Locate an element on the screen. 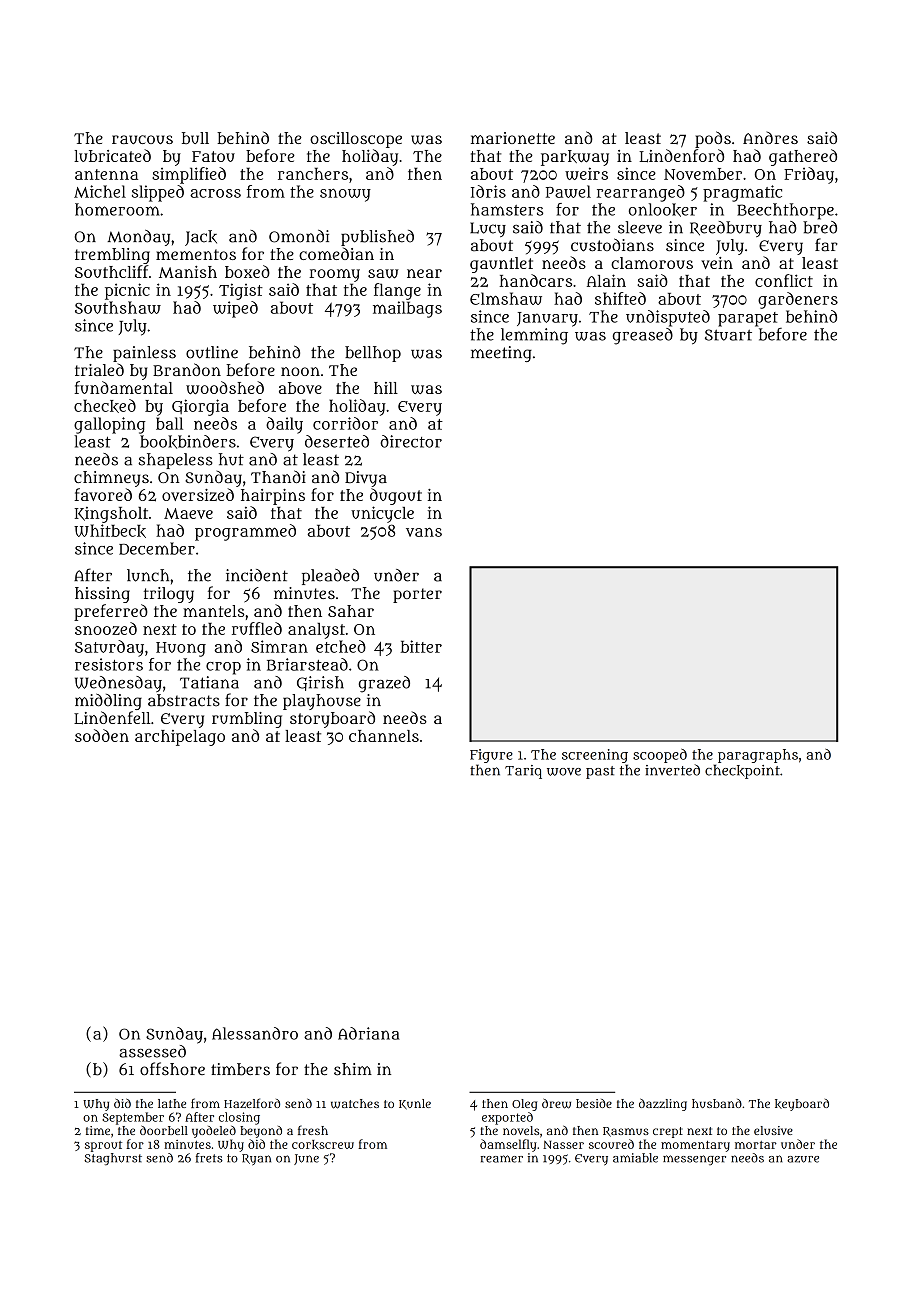  Fatou is located at coordinates (213, 156).
